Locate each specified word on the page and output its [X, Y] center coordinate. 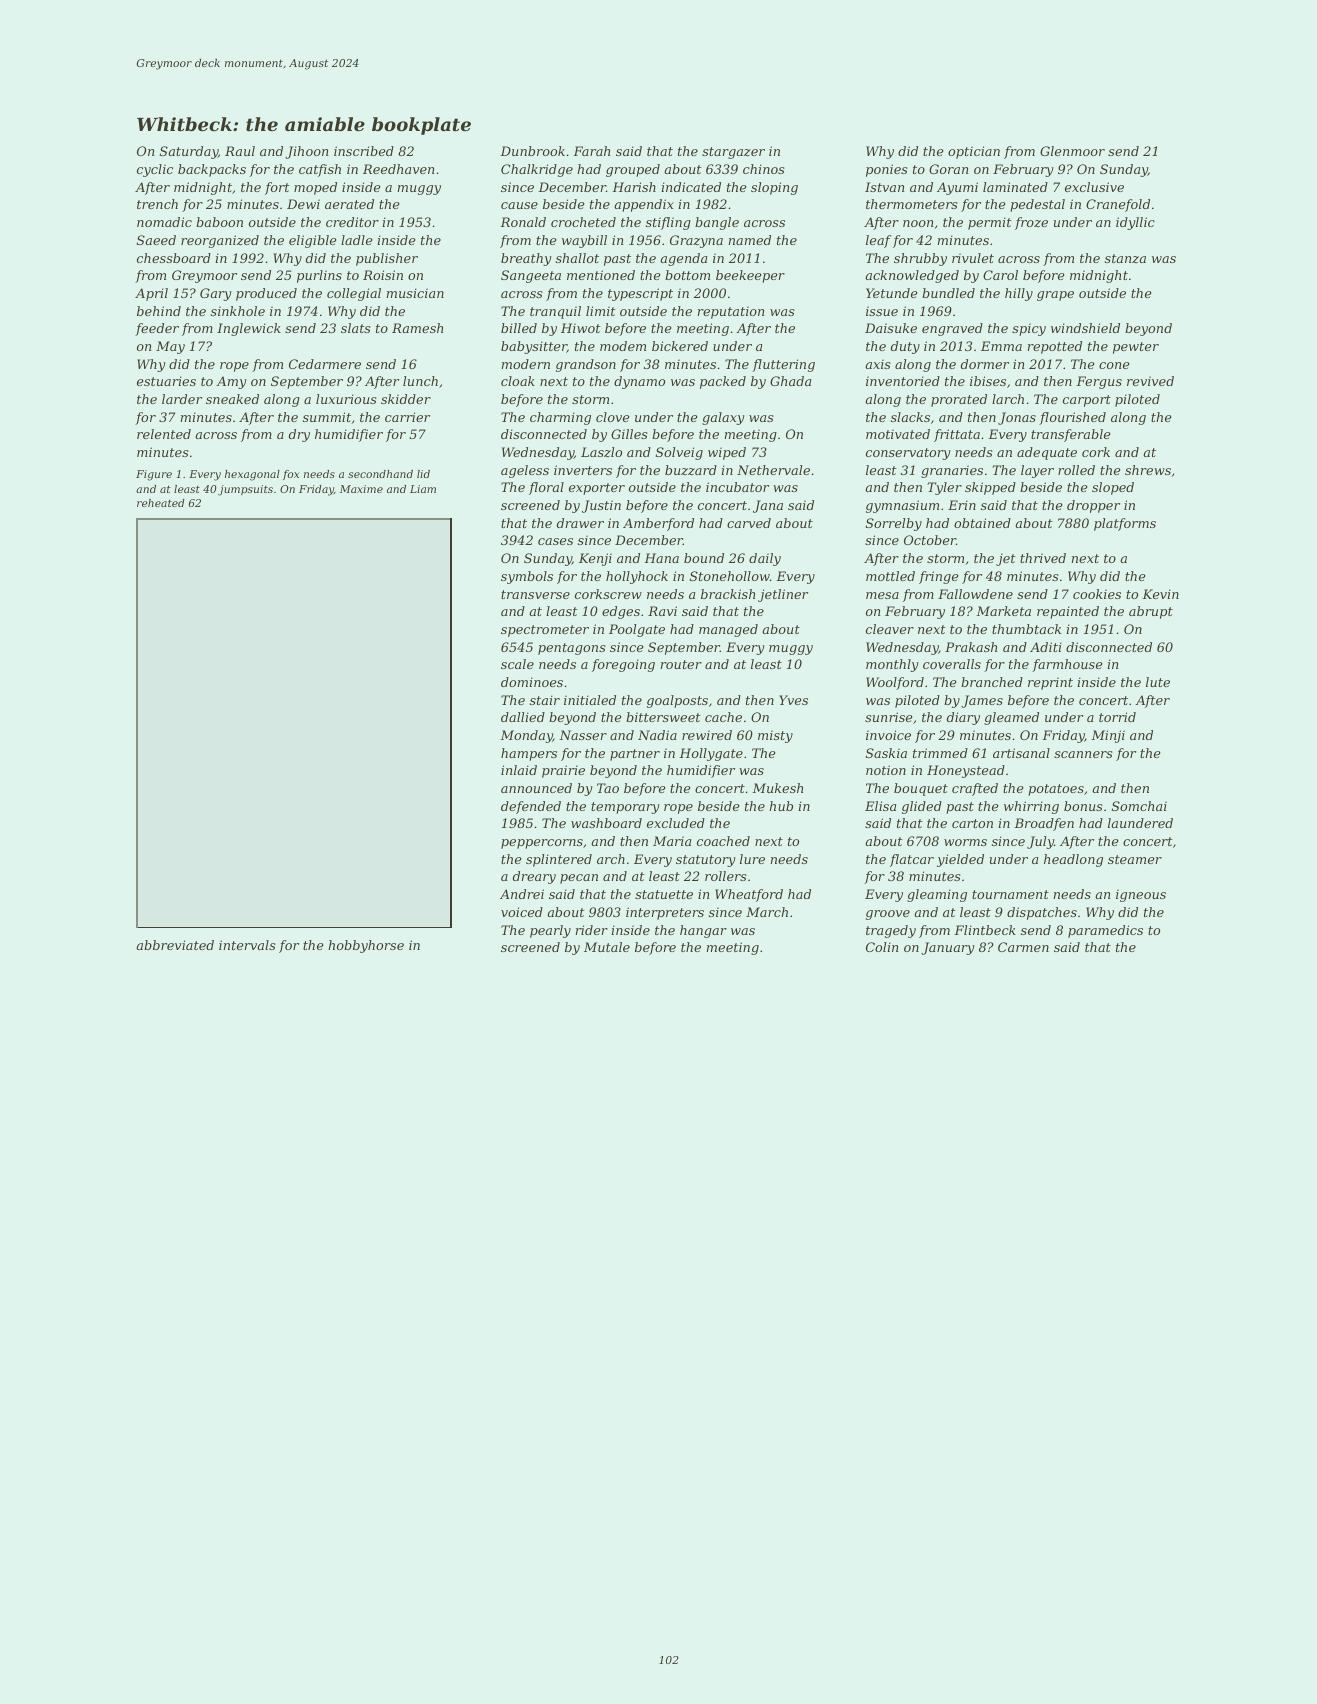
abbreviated [175, 945]
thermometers [912, 204]
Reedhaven [398, 169]
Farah [591, 151]
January [947, 948]
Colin [882, 947]
